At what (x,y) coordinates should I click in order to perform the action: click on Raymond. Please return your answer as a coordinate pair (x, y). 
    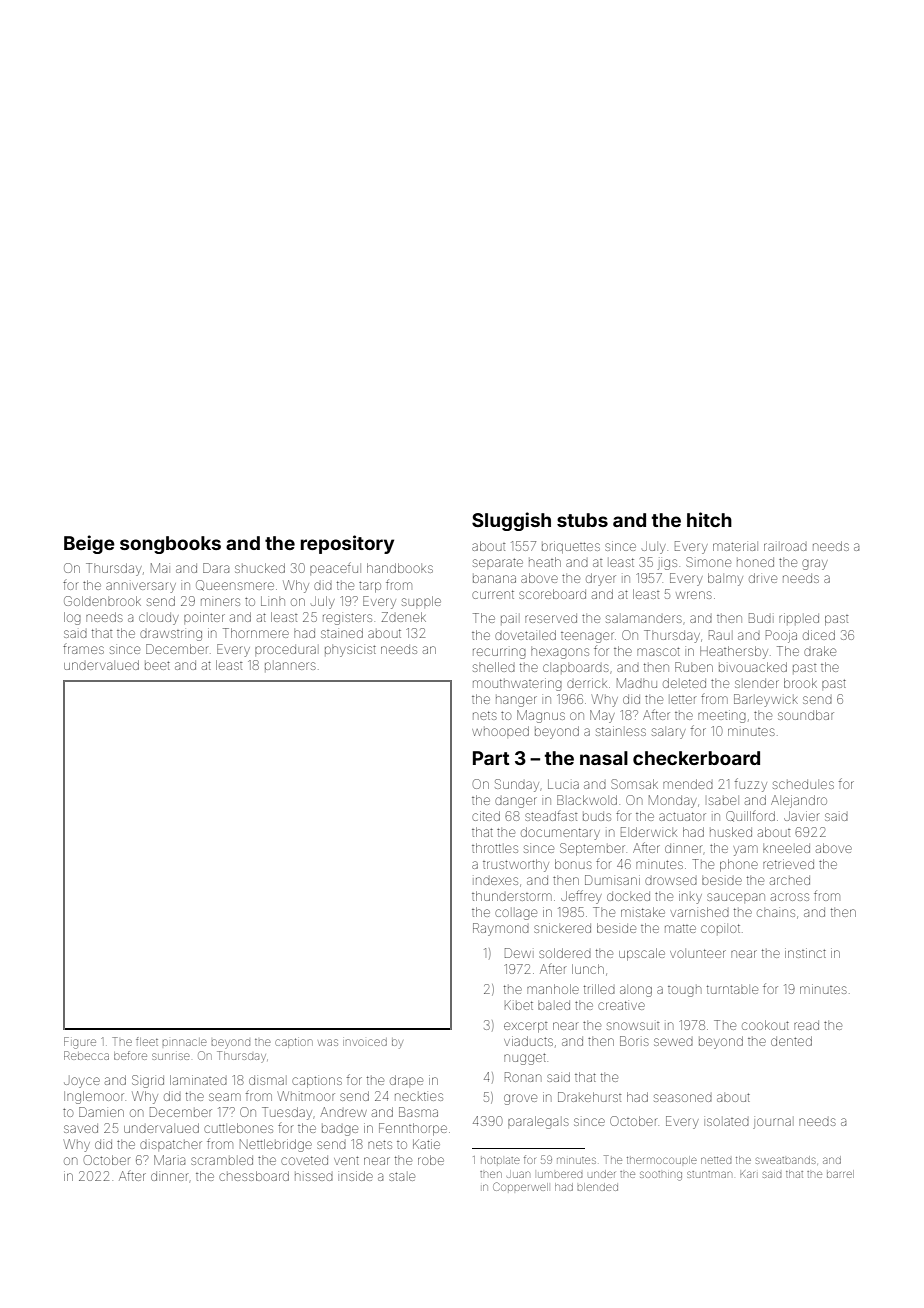
    Looking at the image, I should click on (501, 929).
